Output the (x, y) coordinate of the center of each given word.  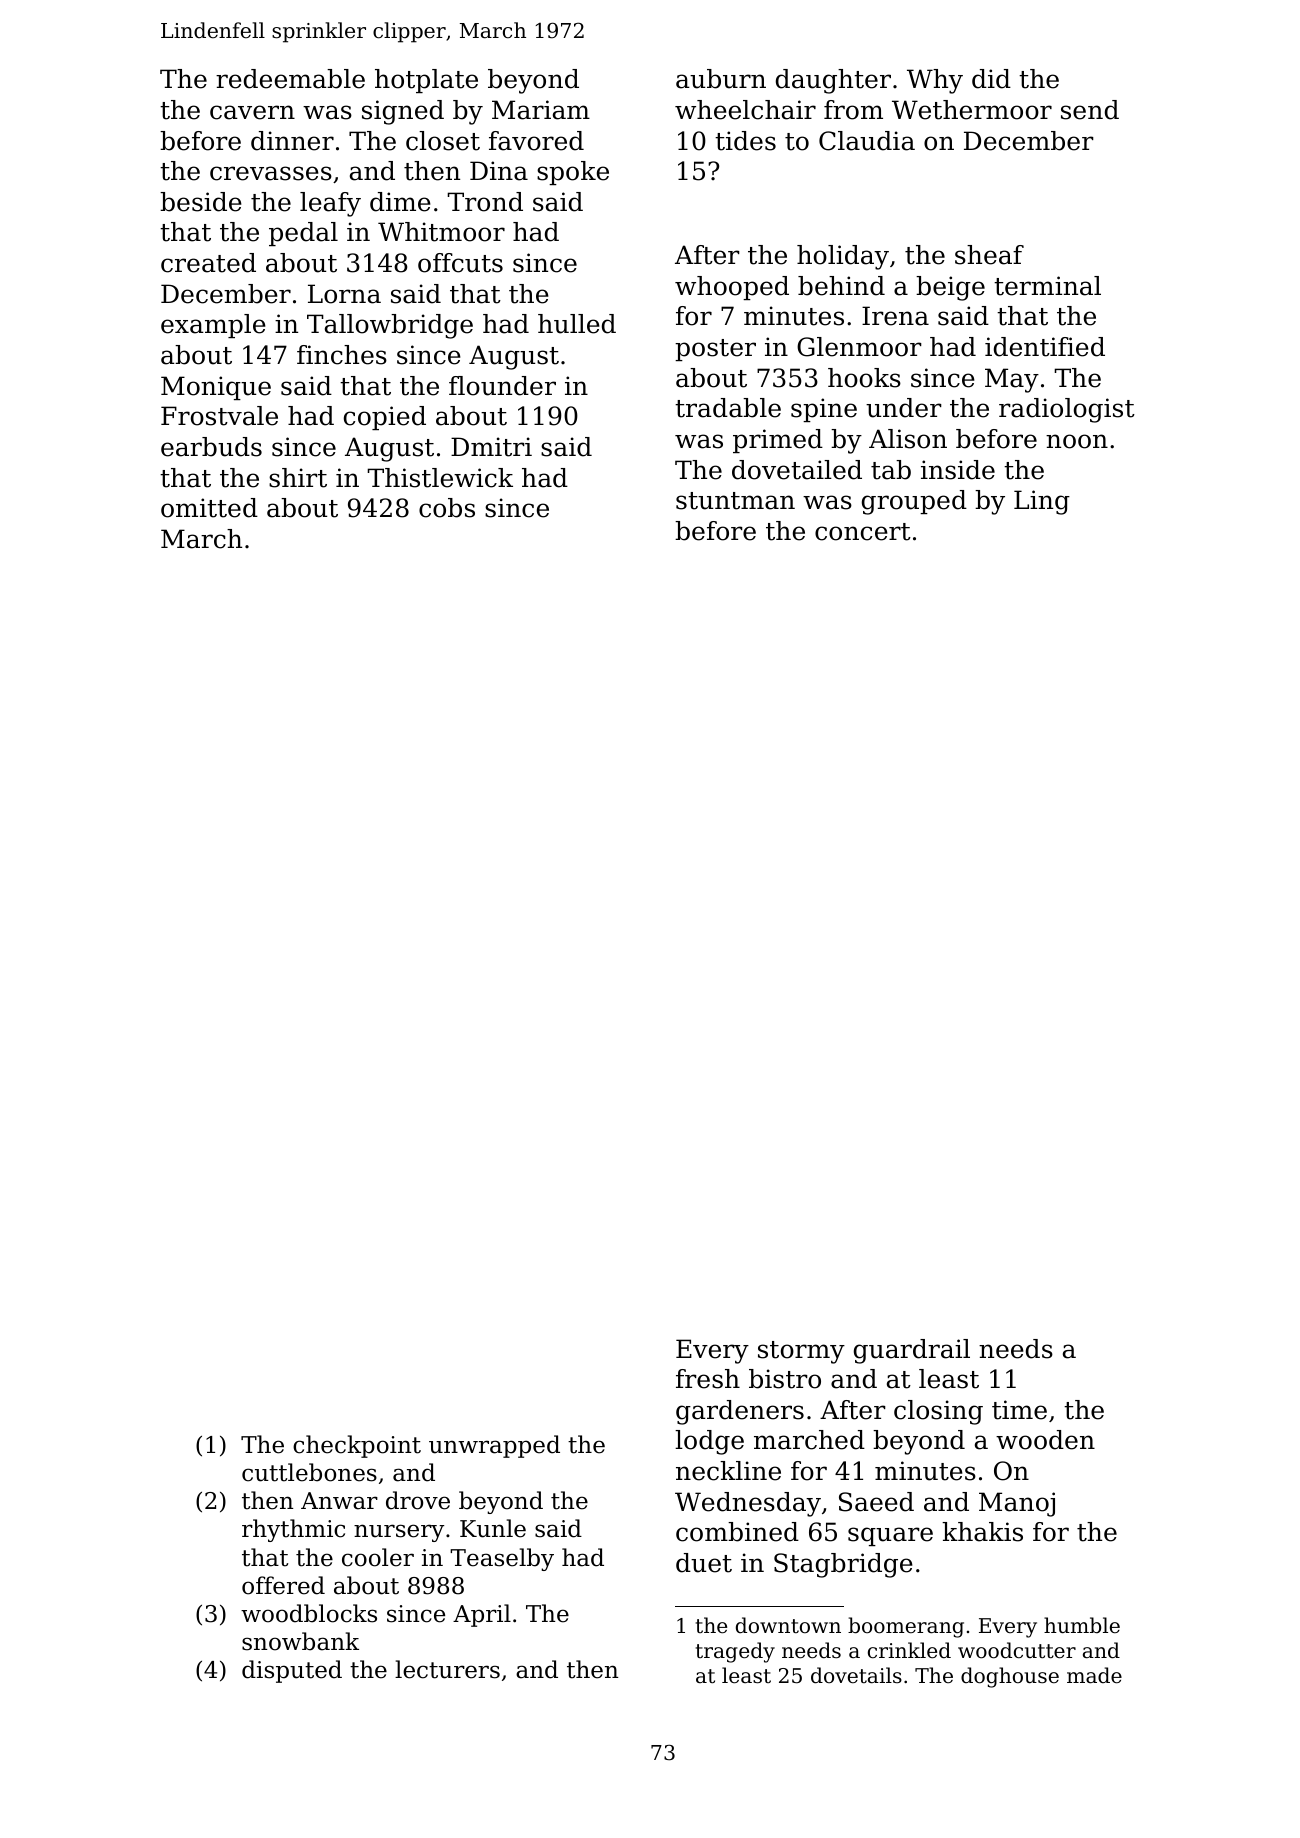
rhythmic (293, 1530)
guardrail (912, 1351)
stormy (801, 1352)
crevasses (271, 173)
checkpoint (357, 1446)
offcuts (460, 263)
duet (704, 1563)
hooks (864, 378)
